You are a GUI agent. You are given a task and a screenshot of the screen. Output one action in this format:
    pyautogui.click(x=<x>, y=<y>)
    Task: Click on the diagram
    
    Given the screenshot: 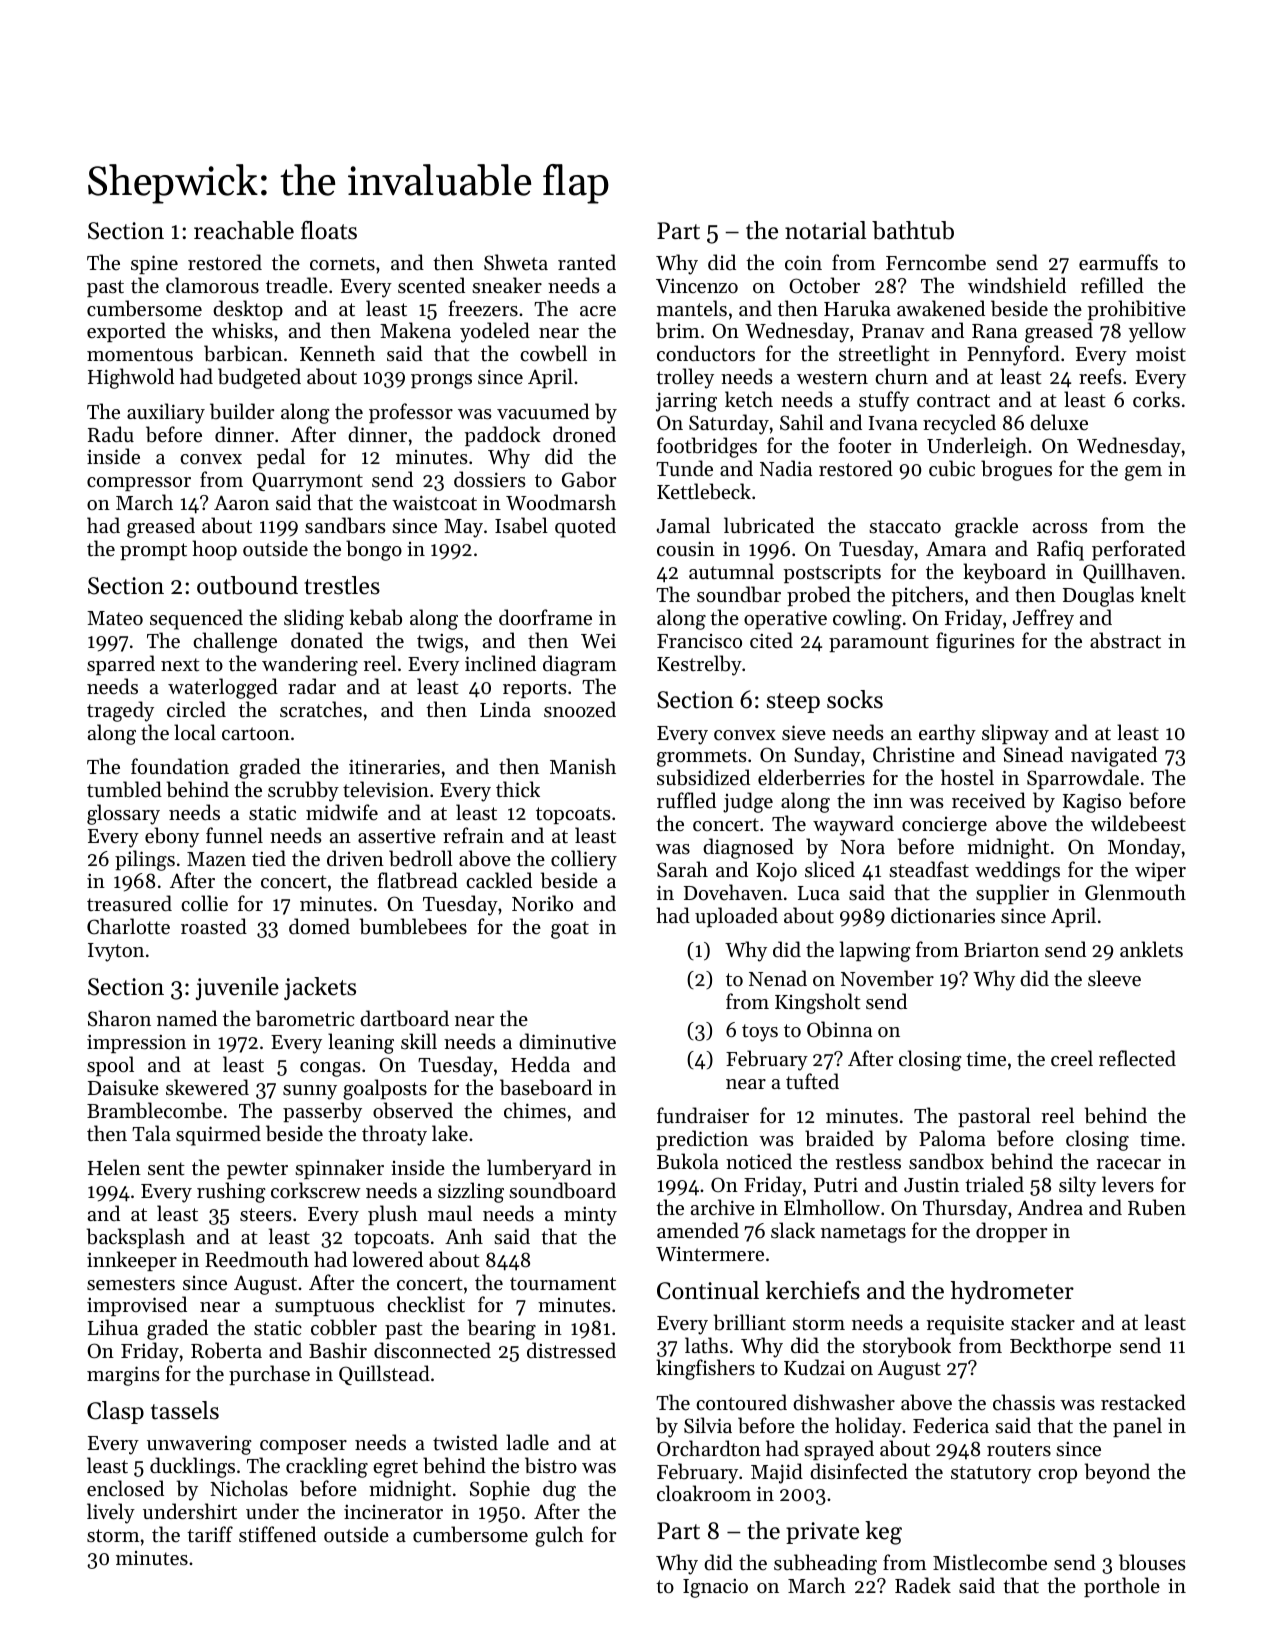 What is the action you would take?
    pyautogui.click(x=580, y=665)
